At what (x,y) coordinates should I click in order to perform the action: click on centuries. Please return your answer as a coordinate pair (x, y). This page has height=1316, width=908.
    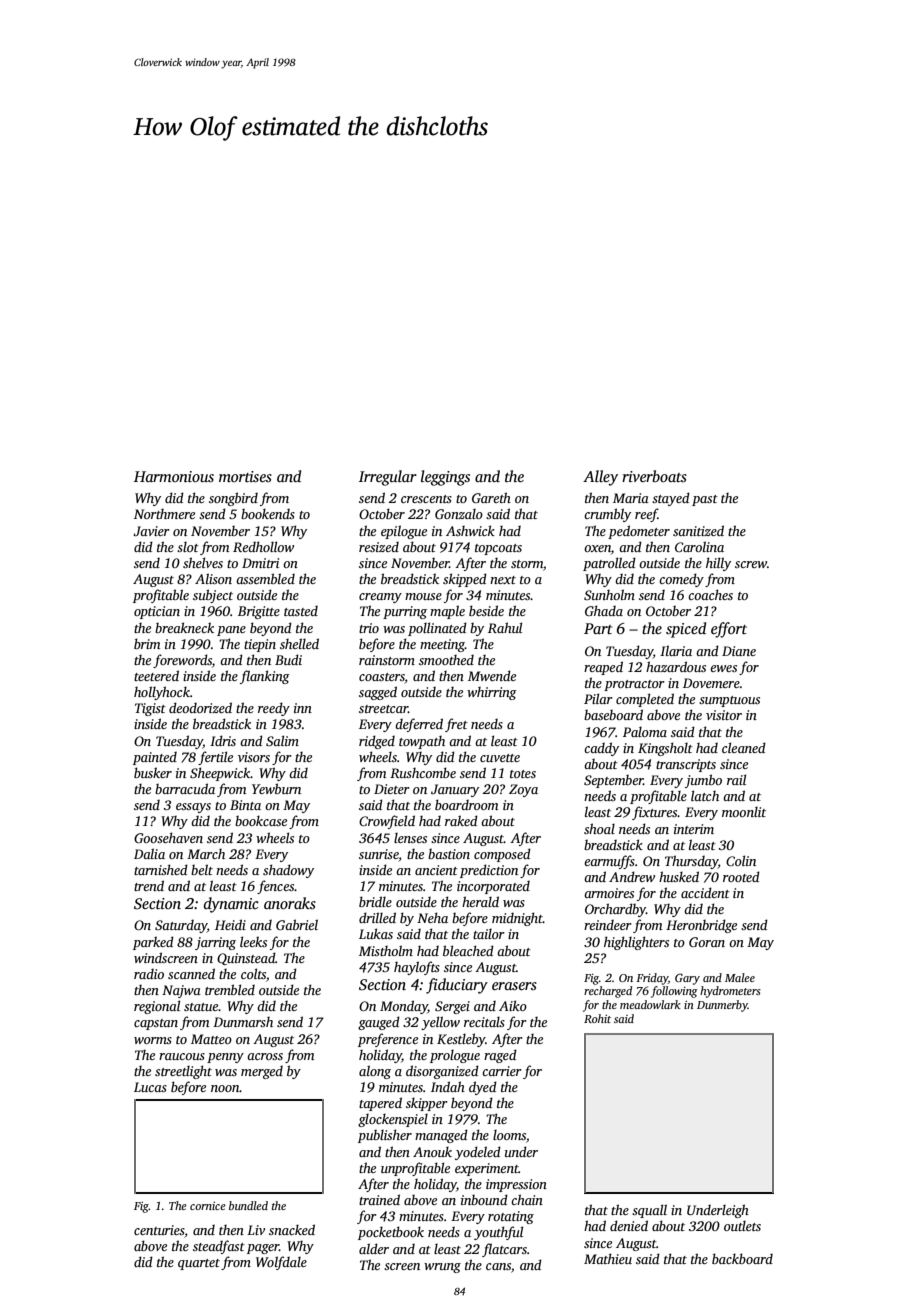
    Looking at the image, I should click on (159, 1231).
